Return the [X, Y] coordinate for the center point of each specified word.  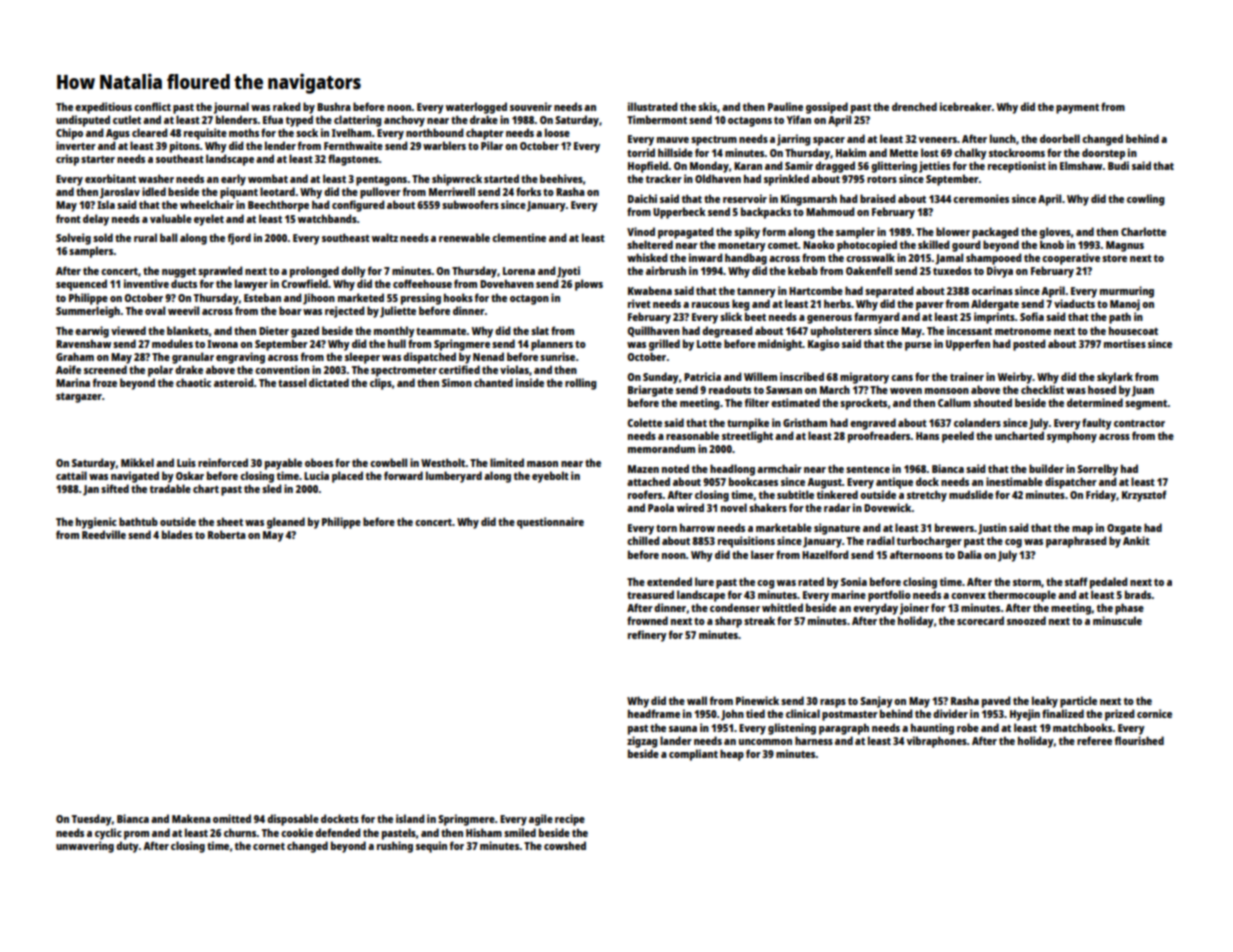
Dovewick [888, 507]
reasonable [692, 435]
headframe [654, 713]
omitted [232, 818]
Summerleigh [88, 312]
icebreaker [966, 106]
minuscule [1117, 620]
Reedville [104, 534]
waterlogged [476, 108]
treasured [650, 594]
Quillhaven [653, 331]
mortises [1125, 343]
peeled [958, 437]
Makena [191, 818]
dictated [329, 382]
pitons [185, 147]
